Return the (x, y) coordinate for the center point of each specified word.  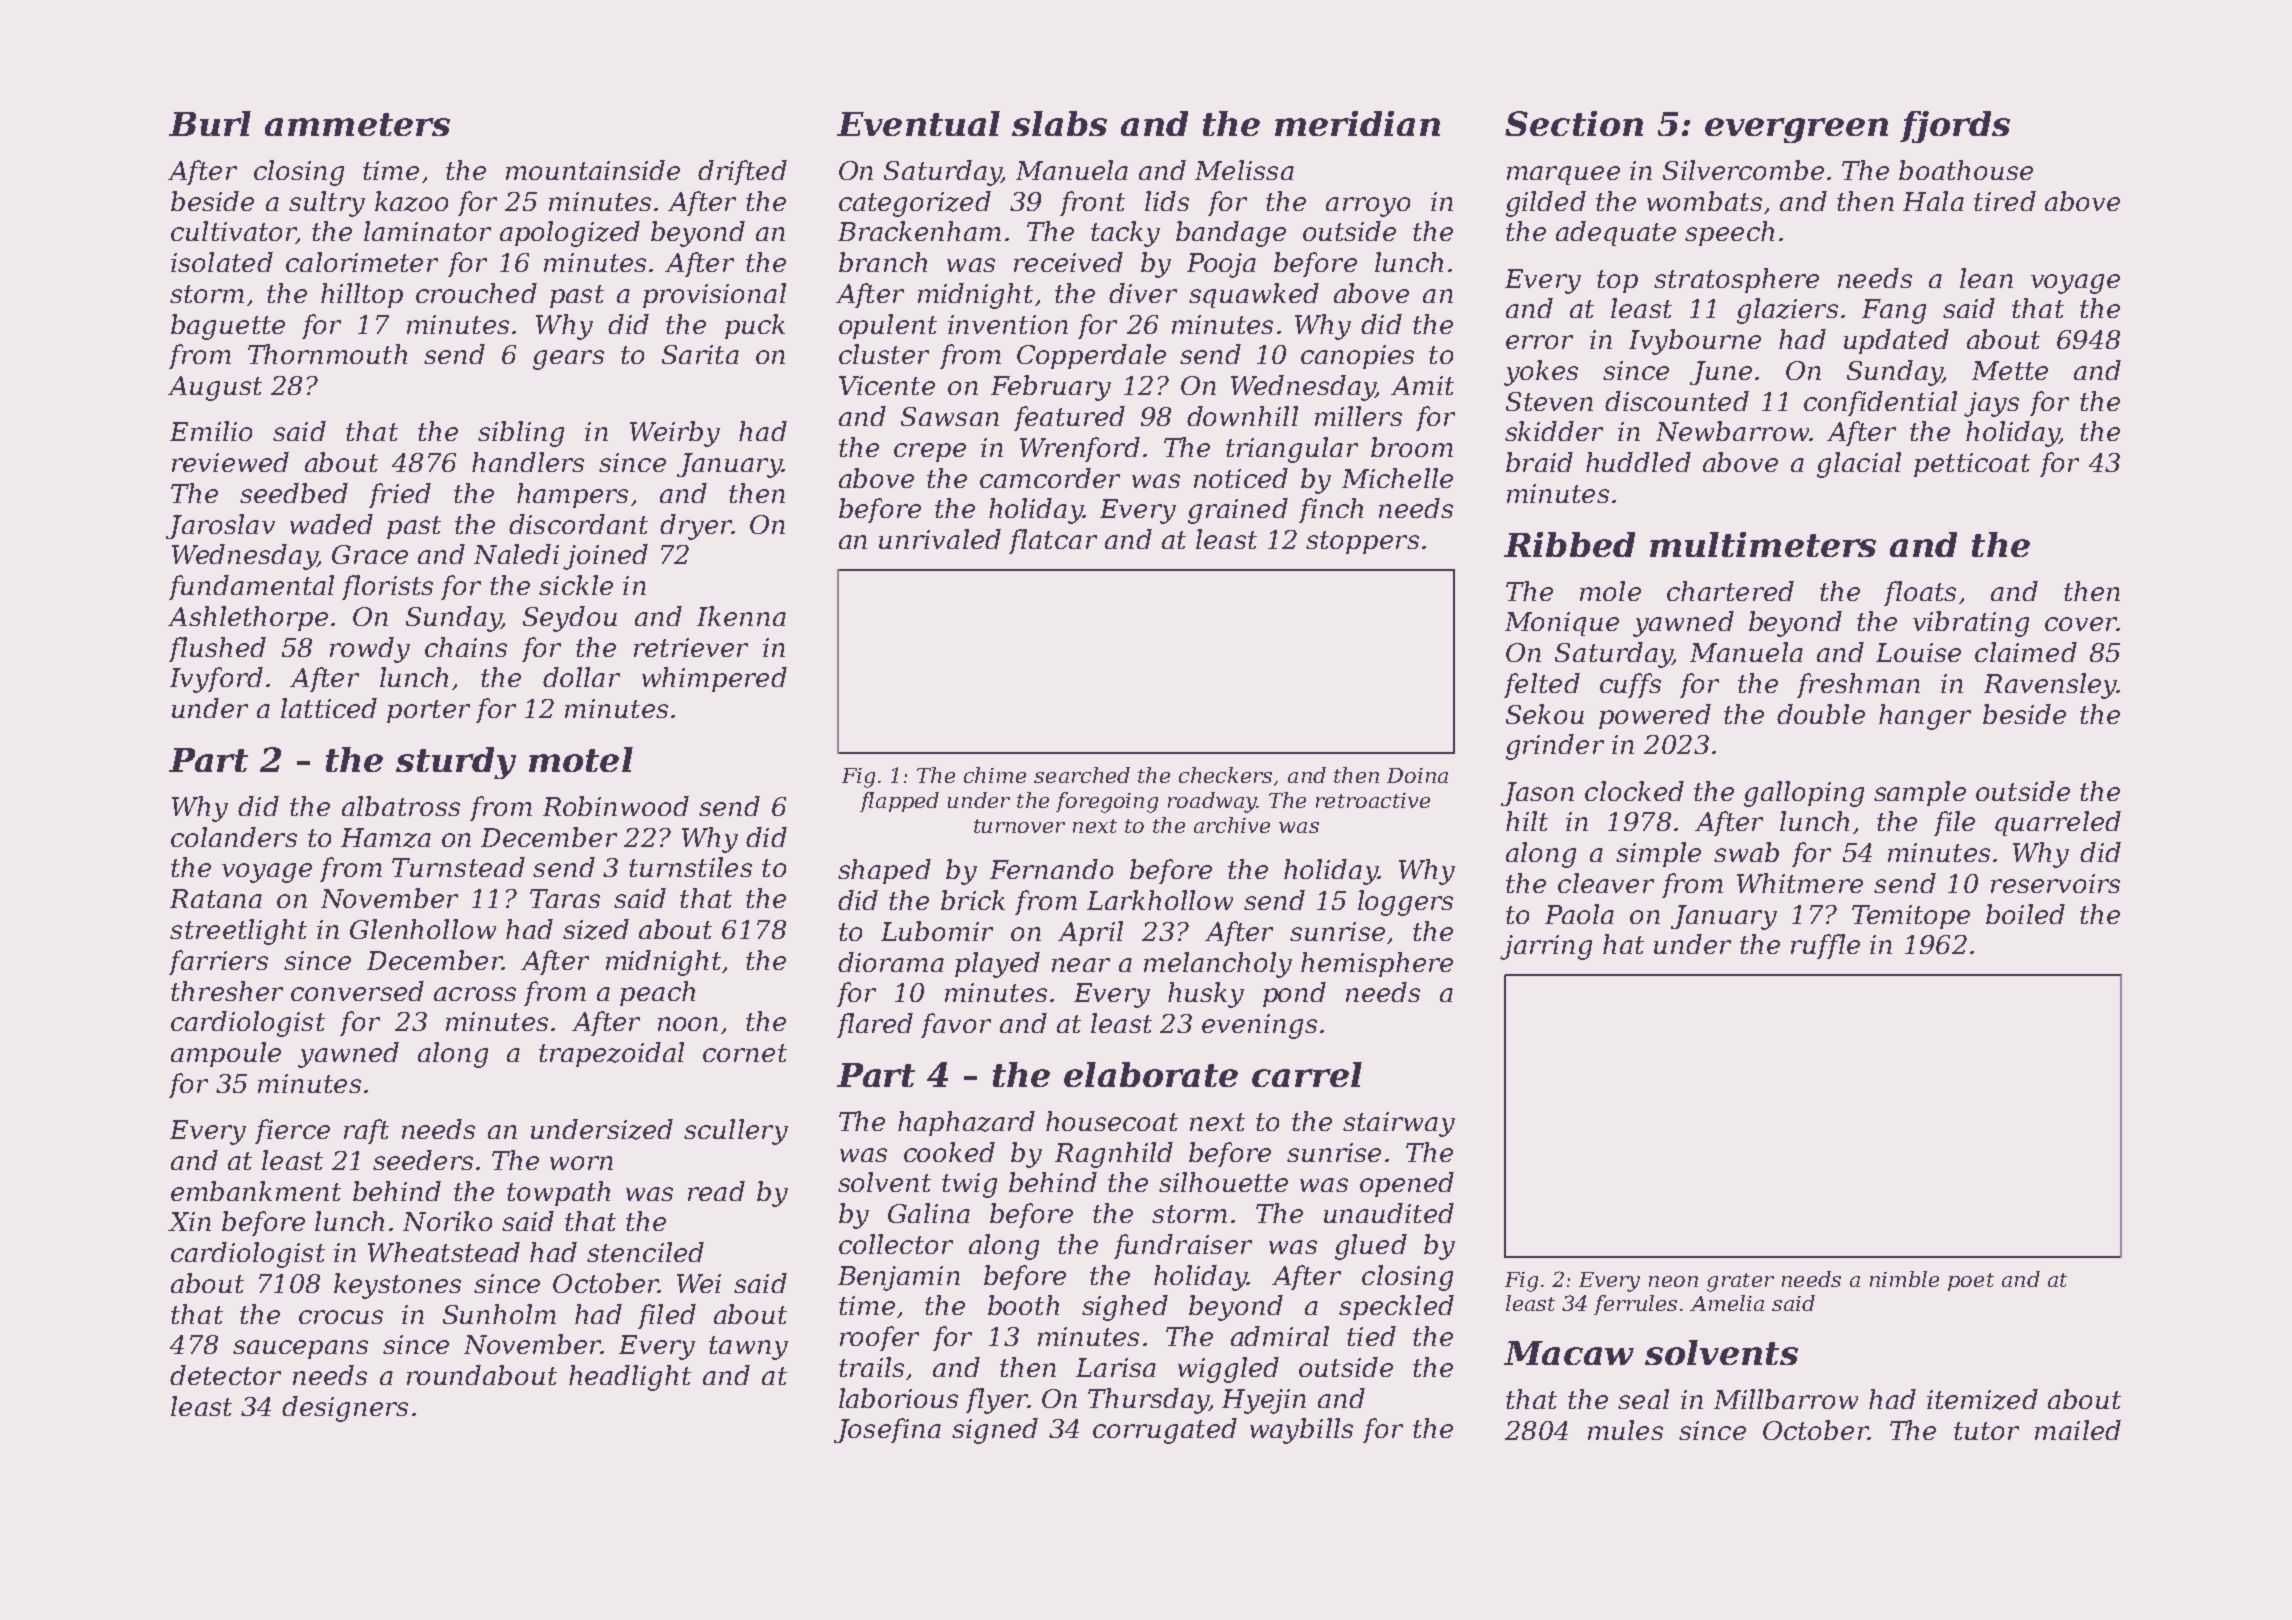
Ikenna (741, 616)
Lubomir (937, 931)
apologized (570, 234)
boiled (2025, 914)
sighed (1125, 1308)
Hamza (386, 838)
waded (331, 524)
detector (225, 1375)
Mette (2010, 370)
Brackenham (919, 231)
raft (366, 1131)
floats (1920, 593)
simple (1658, 854)
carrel (1307, 1074)
